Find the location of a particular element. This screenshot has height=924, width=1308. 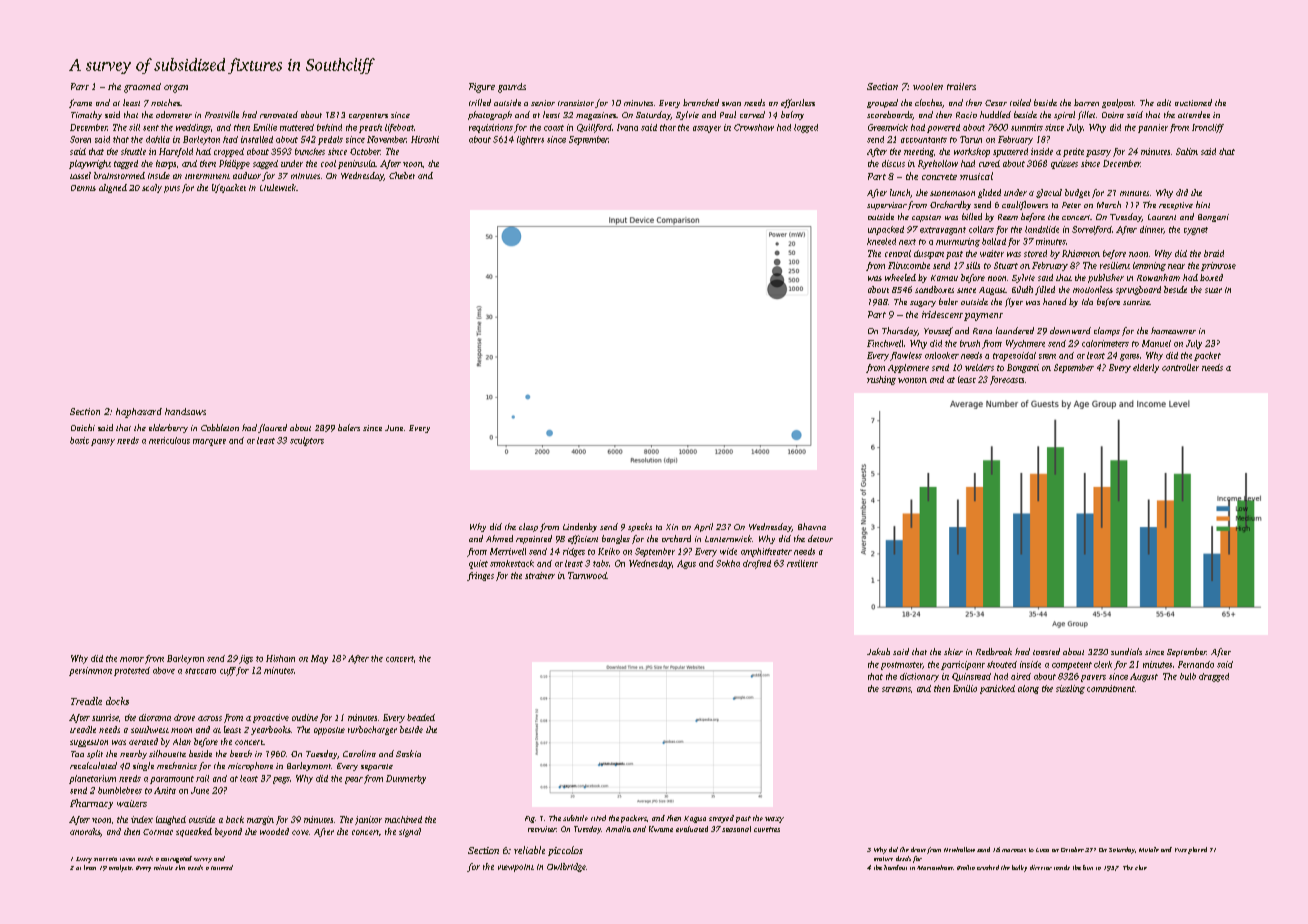

floured is located at coordinates (272, 428).
